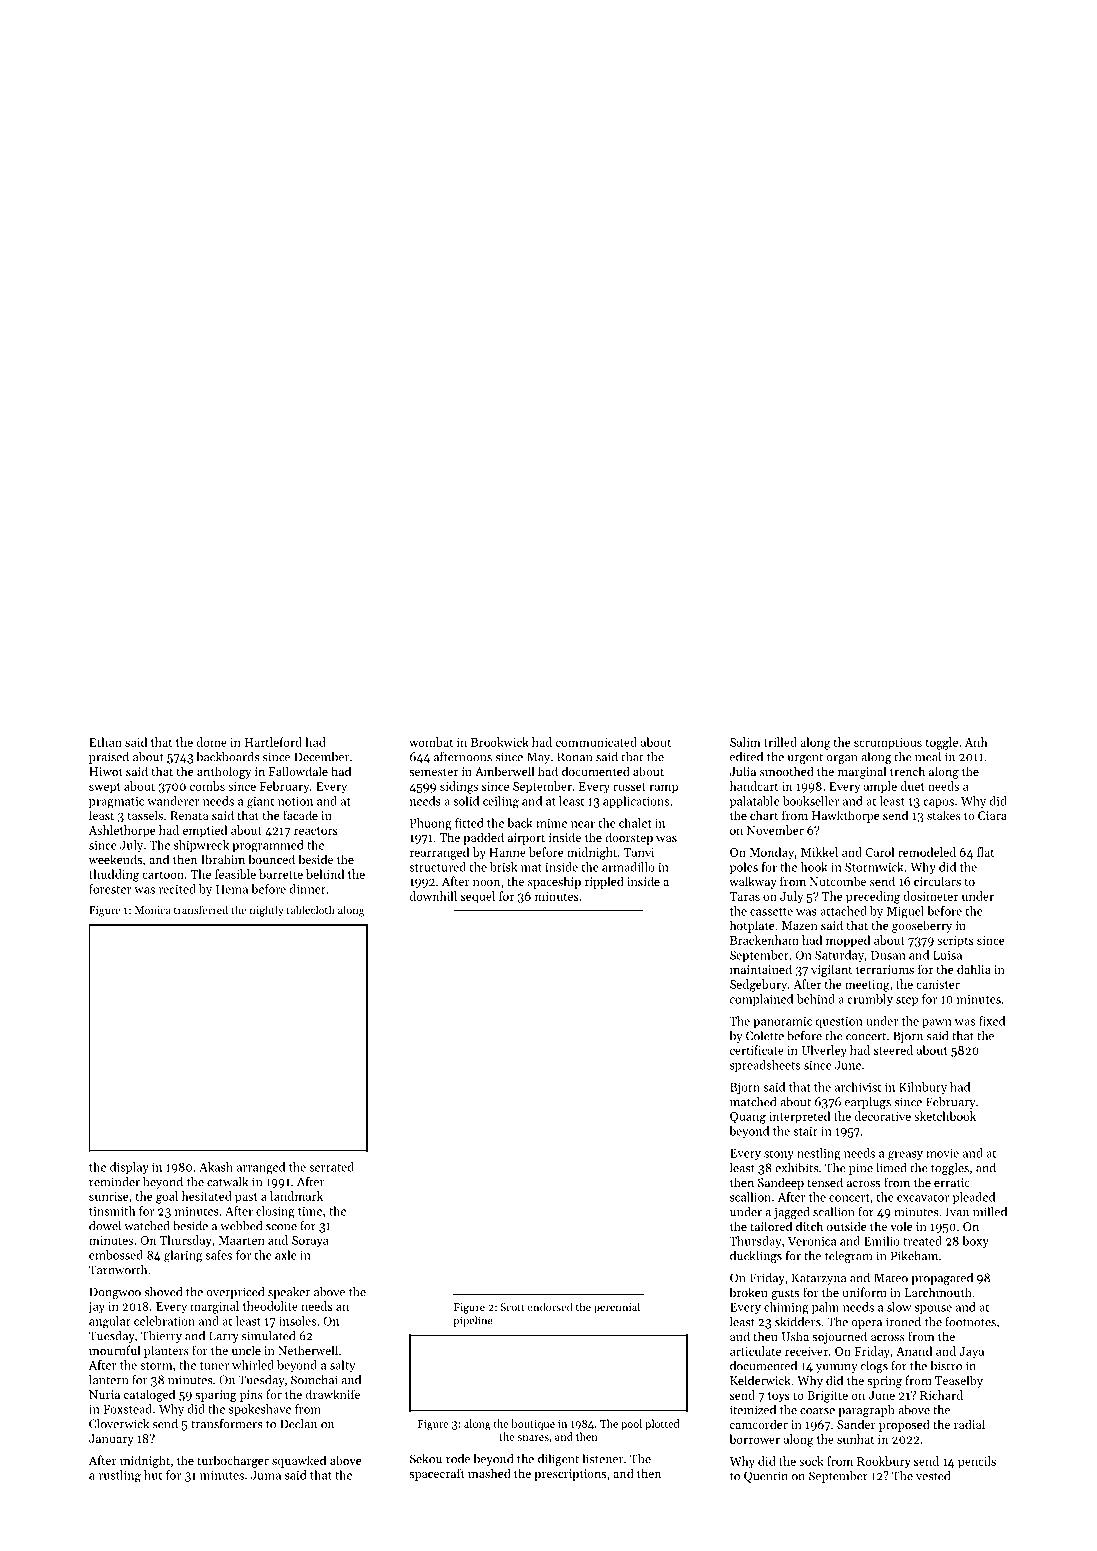  Describe the element at coordinates (888, 744) in the screenshot. I see `scrumptious` at that location.
